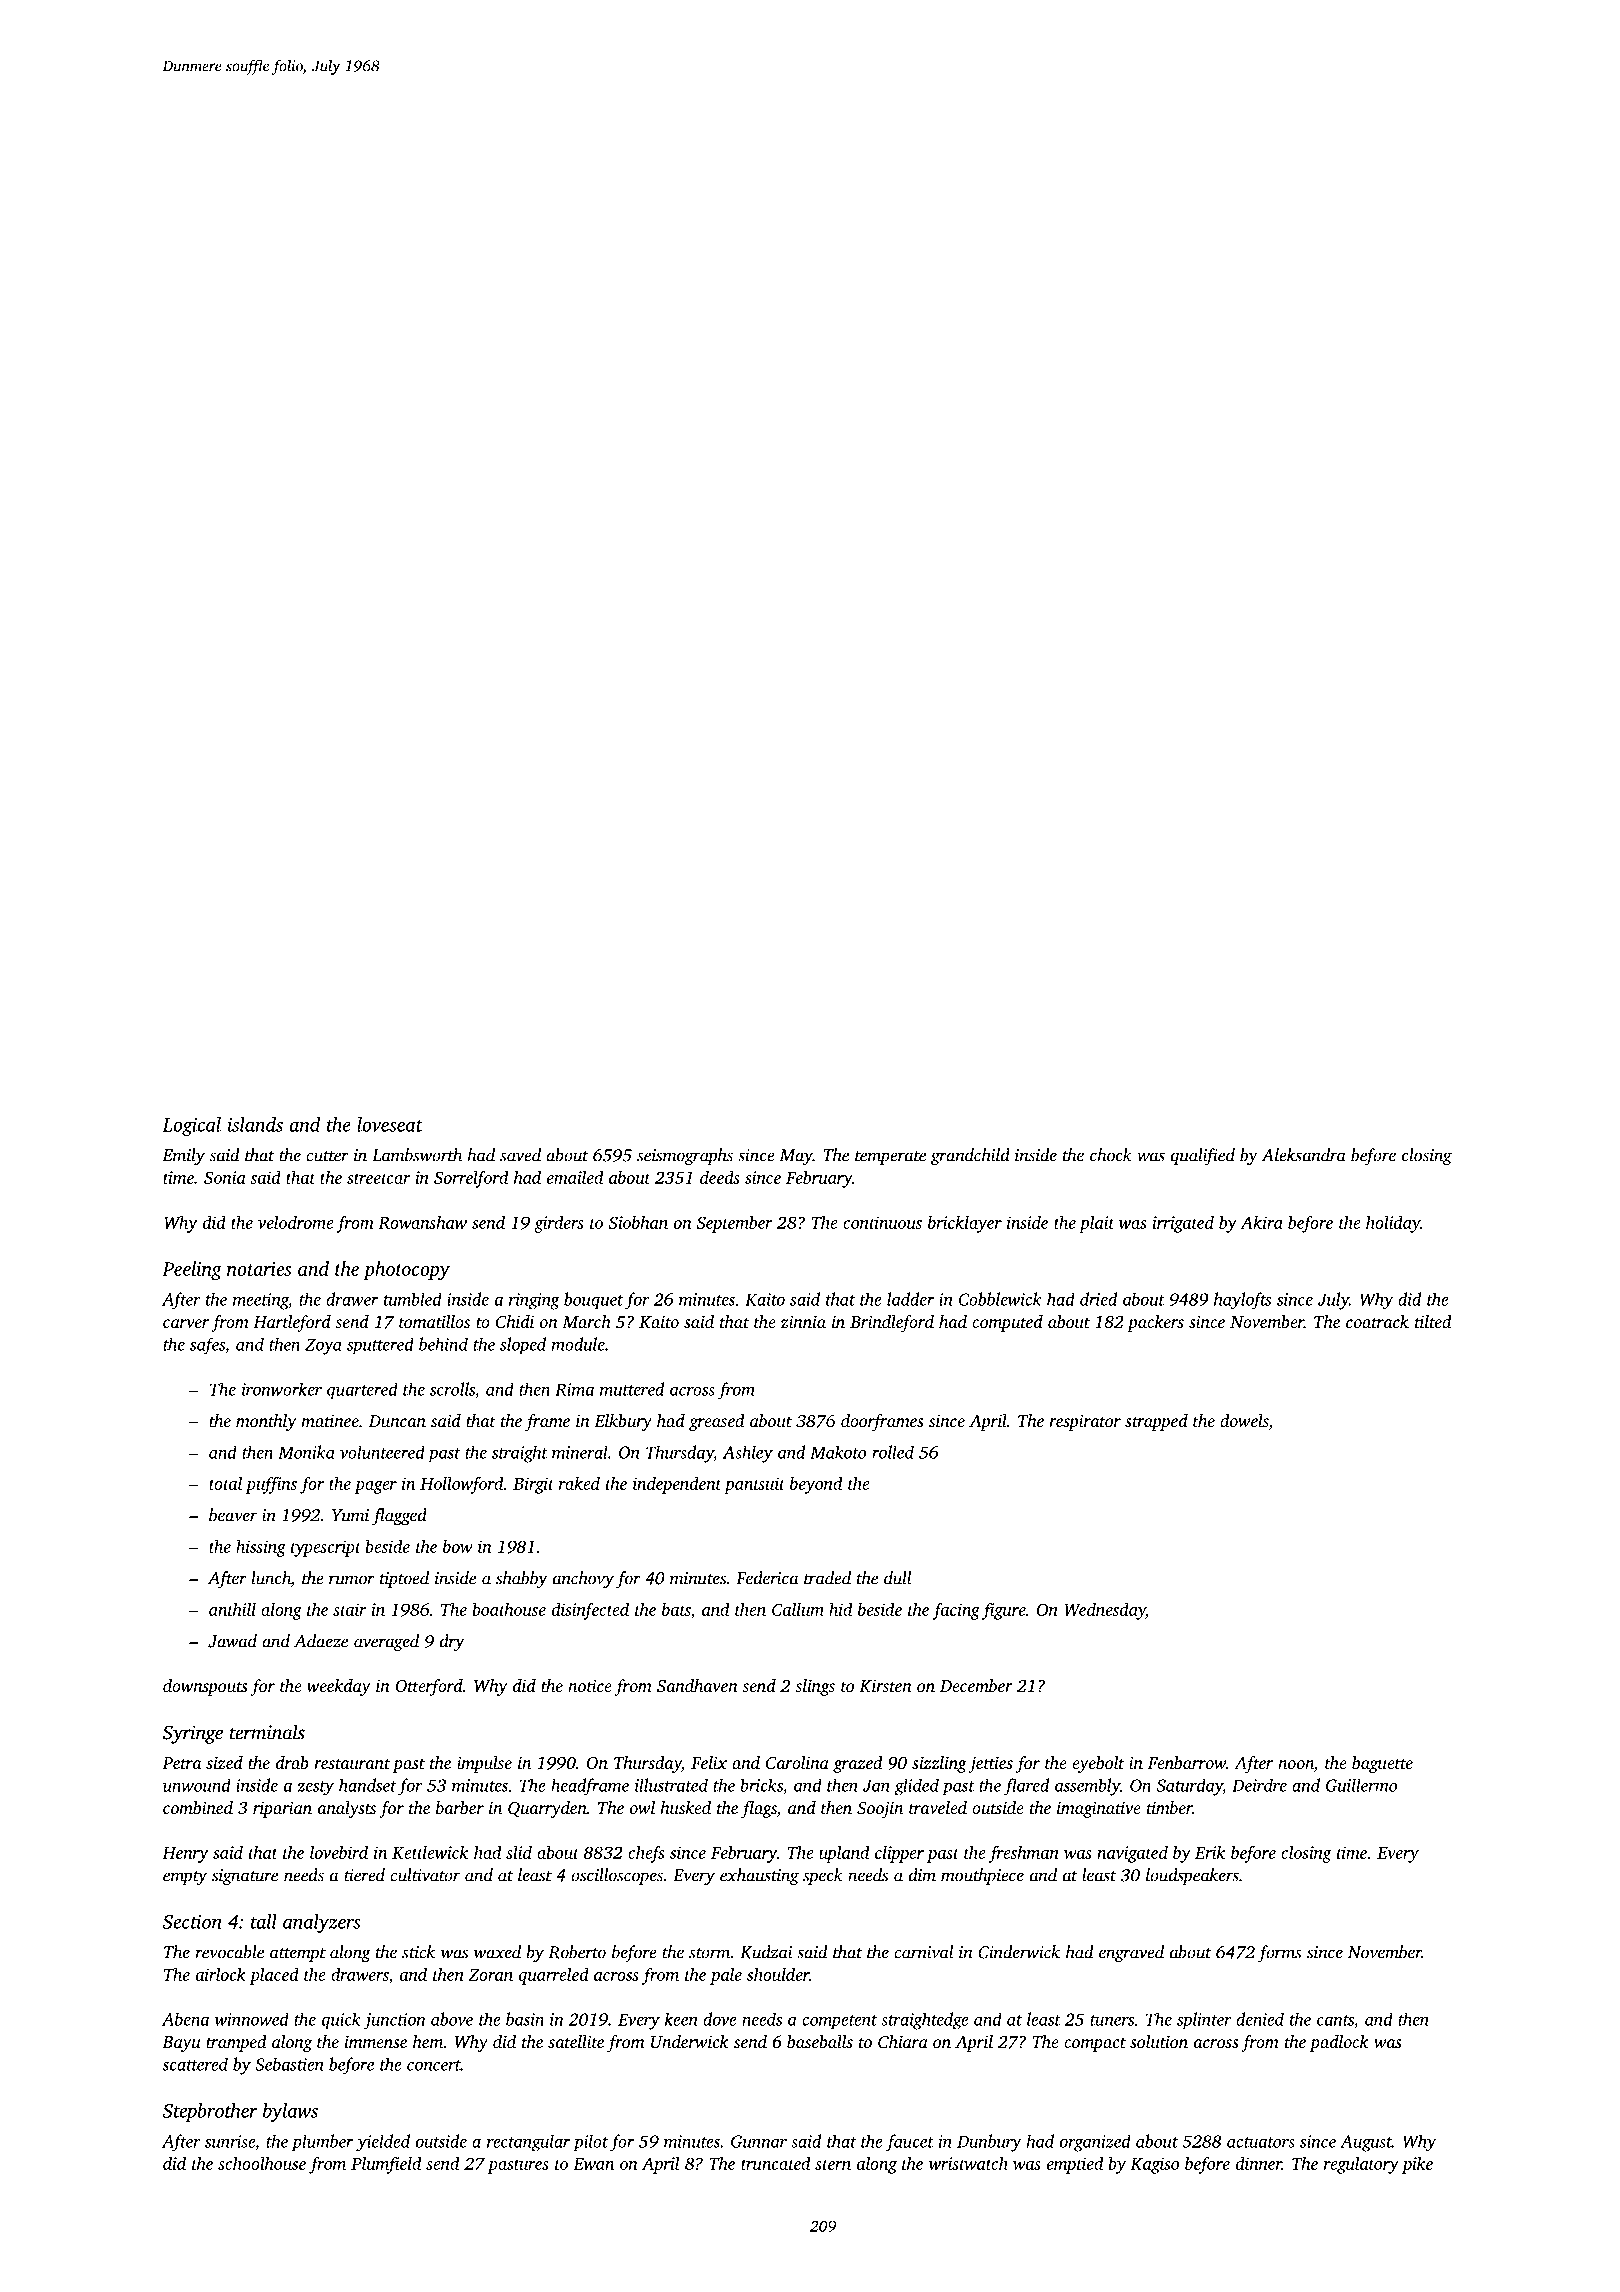 This screenshot has width=1620, height=2292. What do you see at coordinates (1304, 1155) in the screenshot?
I see `Aleksandra` at bounding box center [1304, 1155].
